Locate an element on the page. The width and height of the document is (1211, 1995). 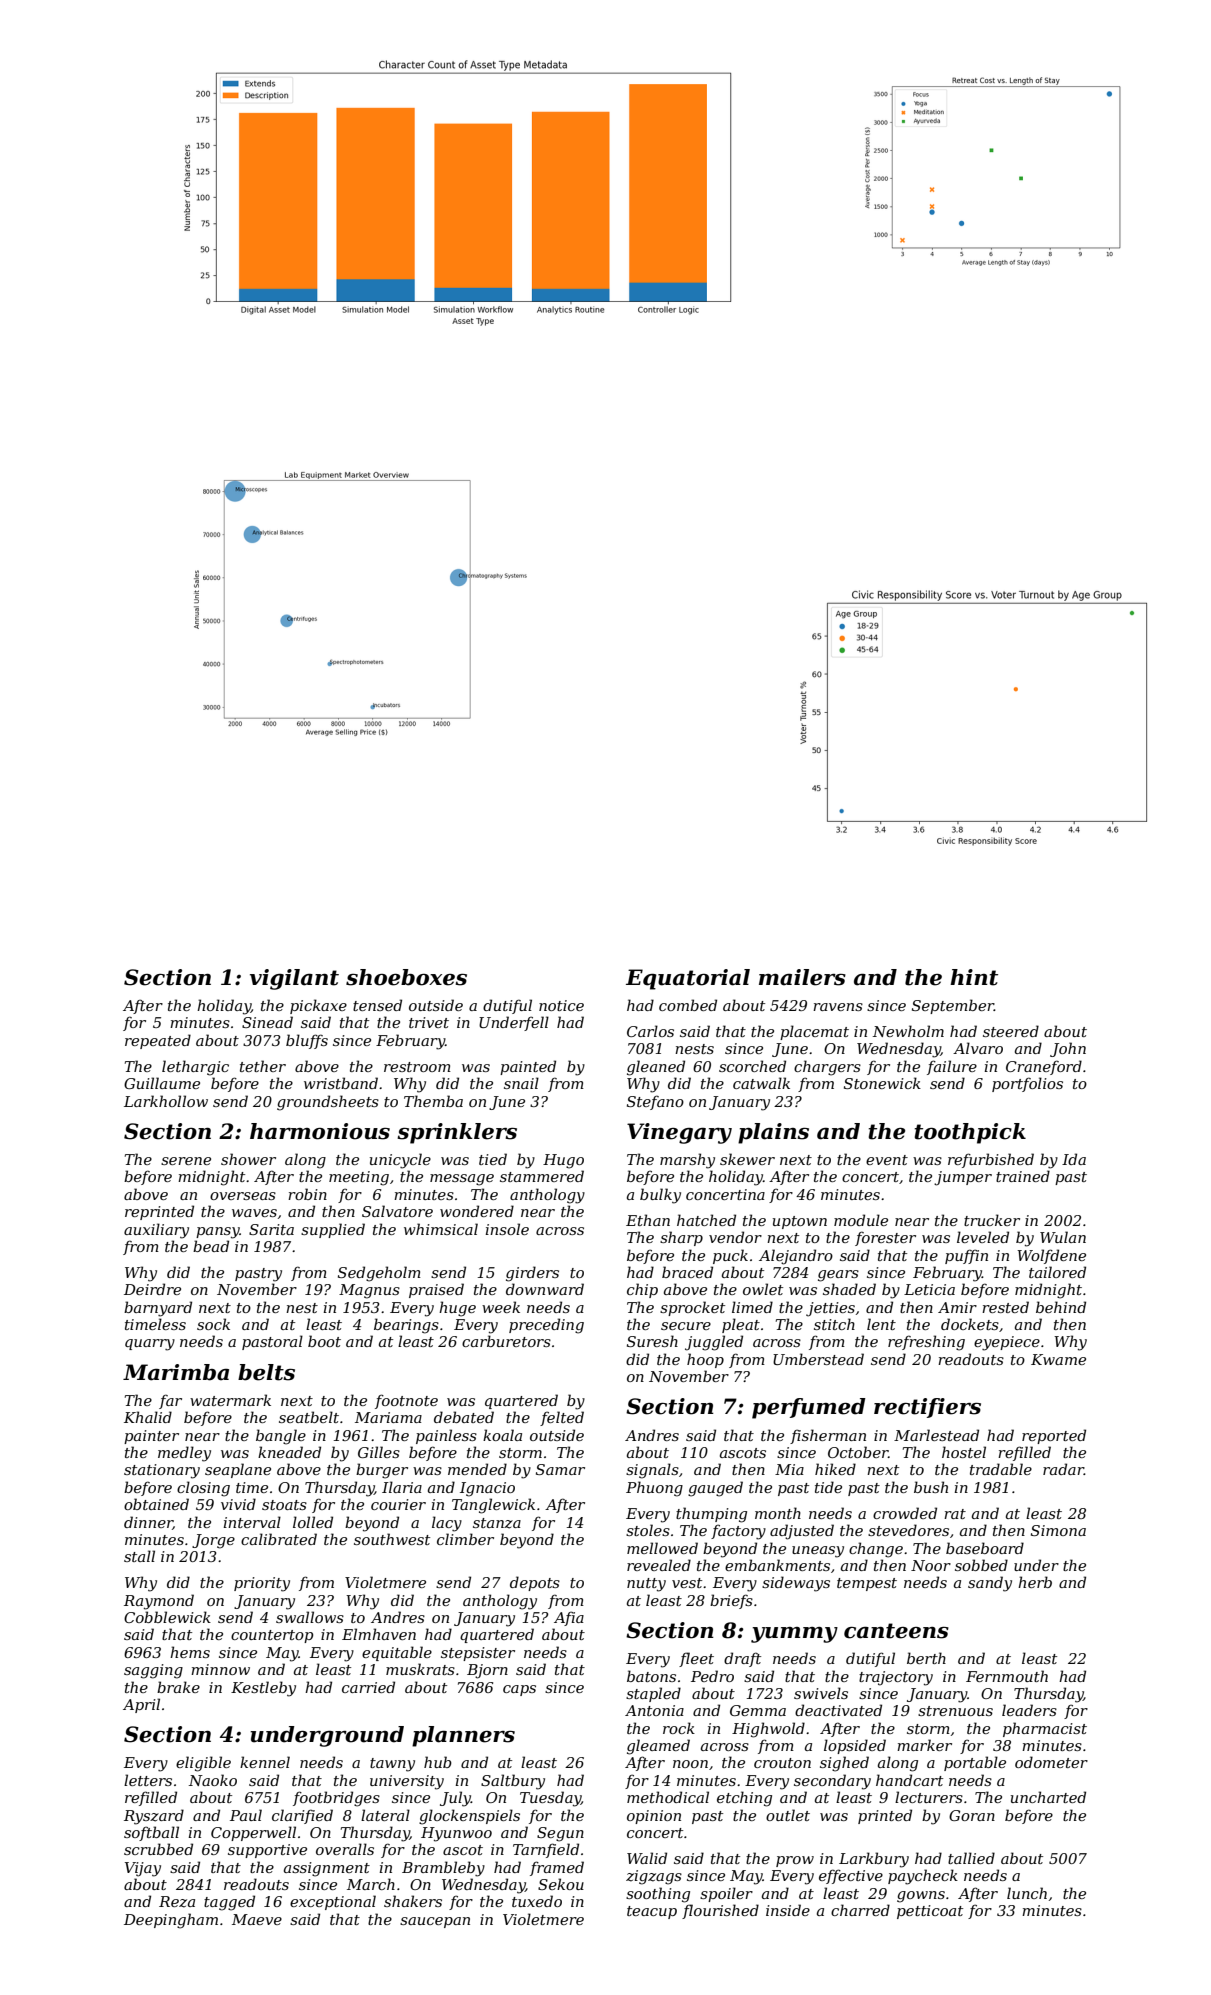
hint is located at coordinates (974, 977).
